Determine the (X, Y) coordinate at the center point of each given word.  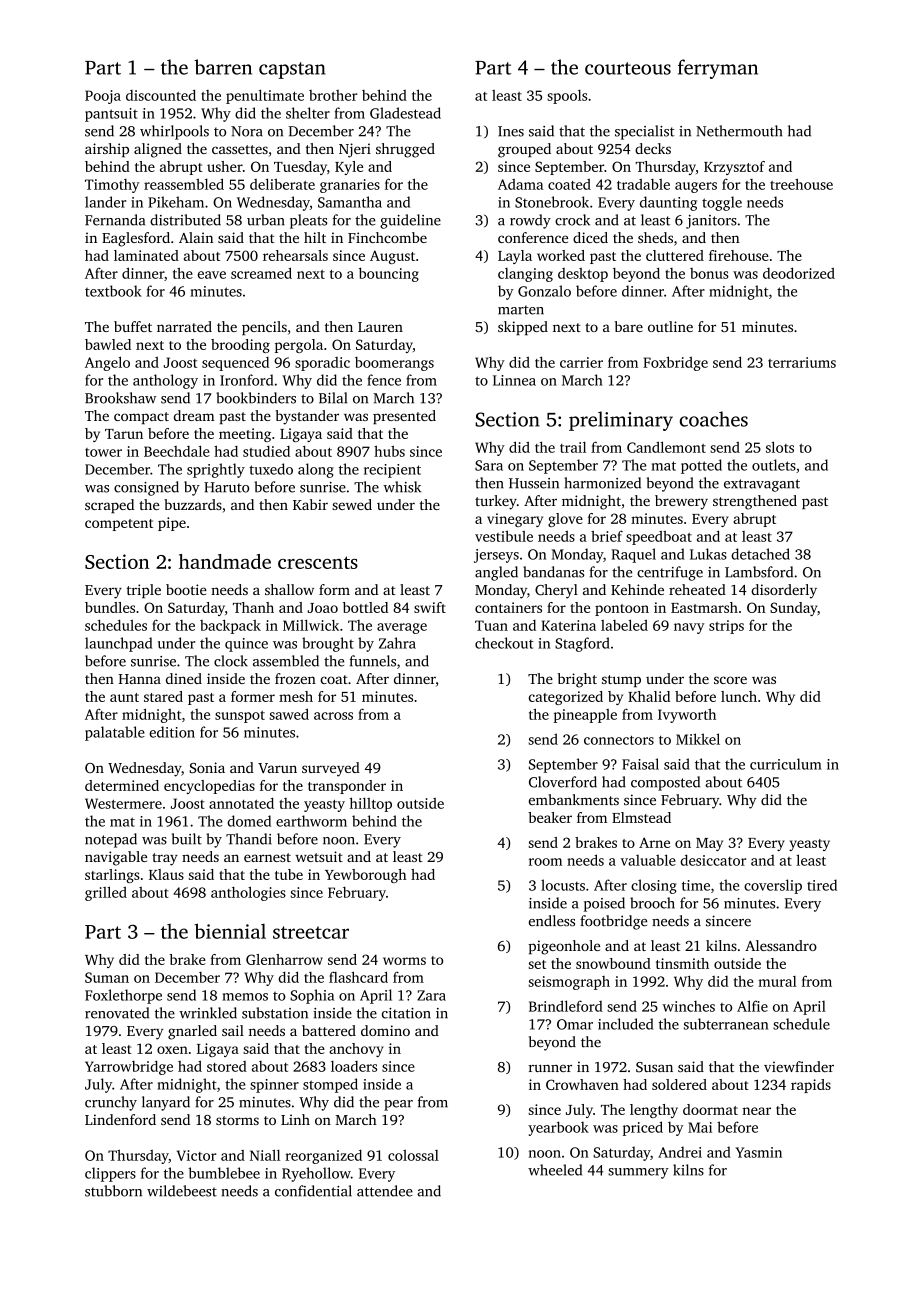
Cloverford (563, 782)
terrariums (802, 362)
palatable (115, 733)
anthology (165, 381)
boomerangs (394, 364)
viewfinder (799, 1066)
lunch (739, 696)
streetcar (311, 932)
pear (398, 1105)
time (696, 885)
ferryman (718, 69)
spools (567, 97)
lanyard (166, 1103)
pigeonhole (564, 947)
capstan (292, 70)
